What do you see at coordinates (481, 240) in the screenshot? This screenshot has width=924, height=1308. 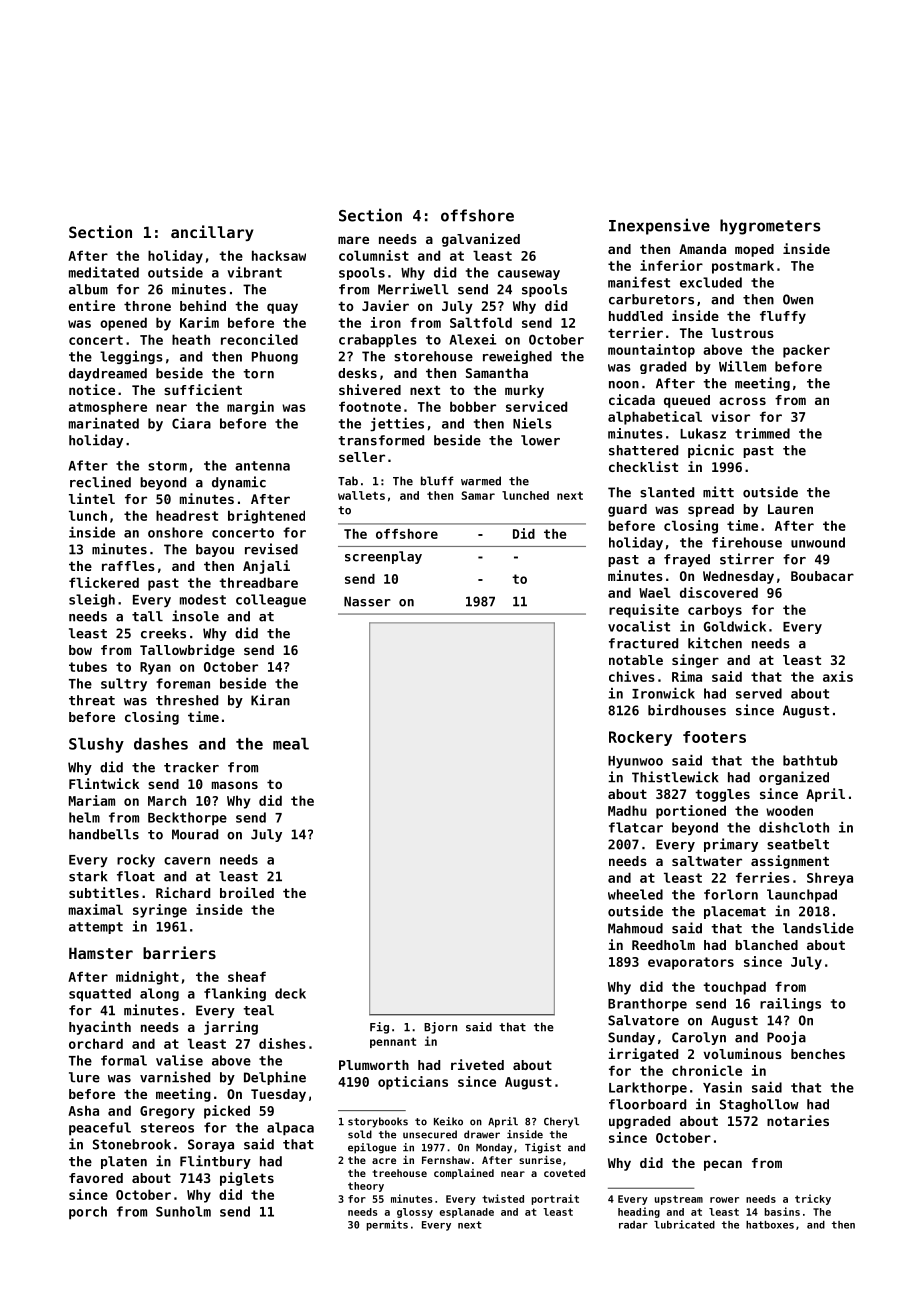 I see `galvanized` at bounding box center [481, 240].
